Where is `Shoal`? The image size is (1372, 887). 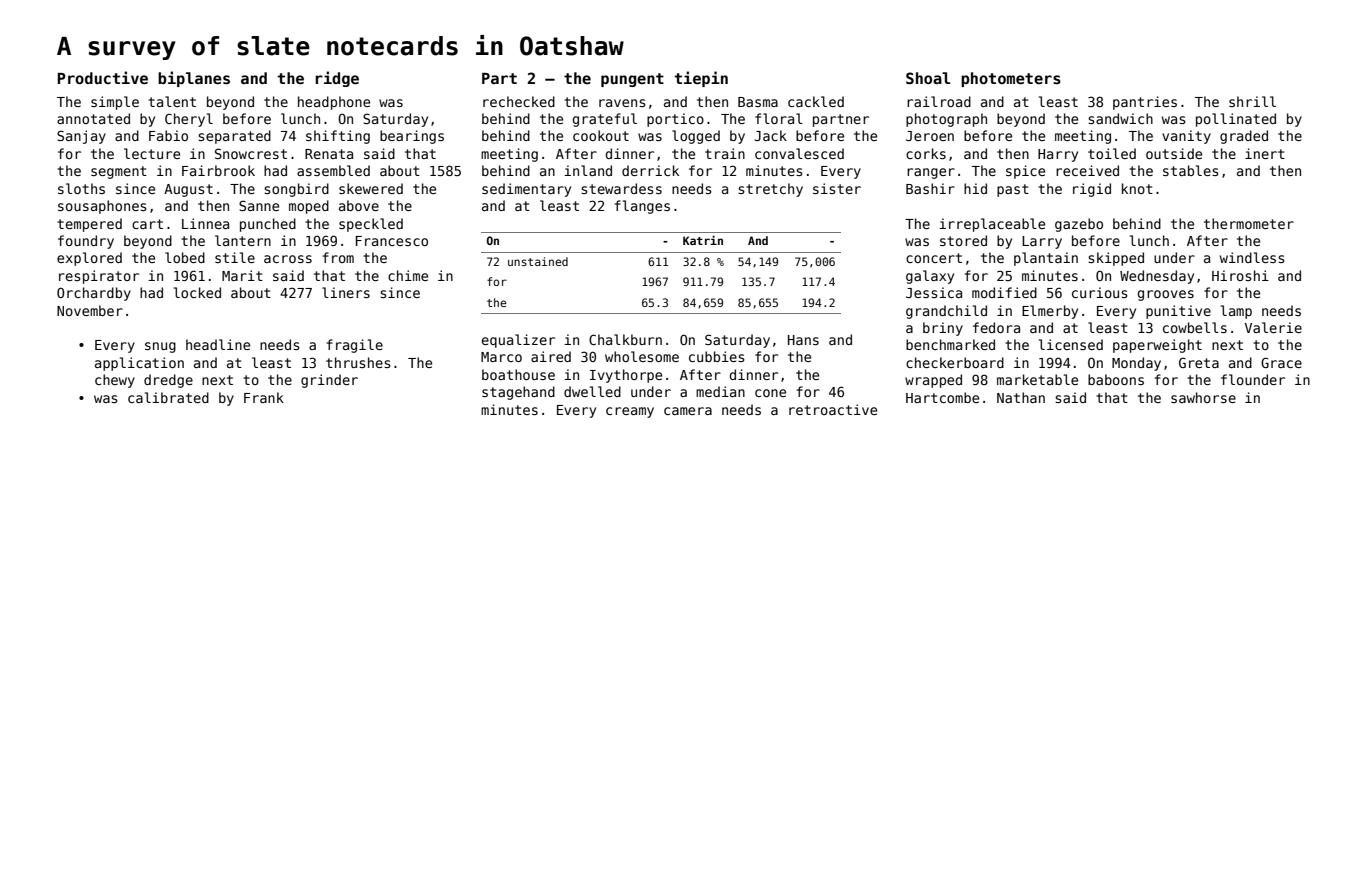
Shoal is located at coordinates (928, 78).
